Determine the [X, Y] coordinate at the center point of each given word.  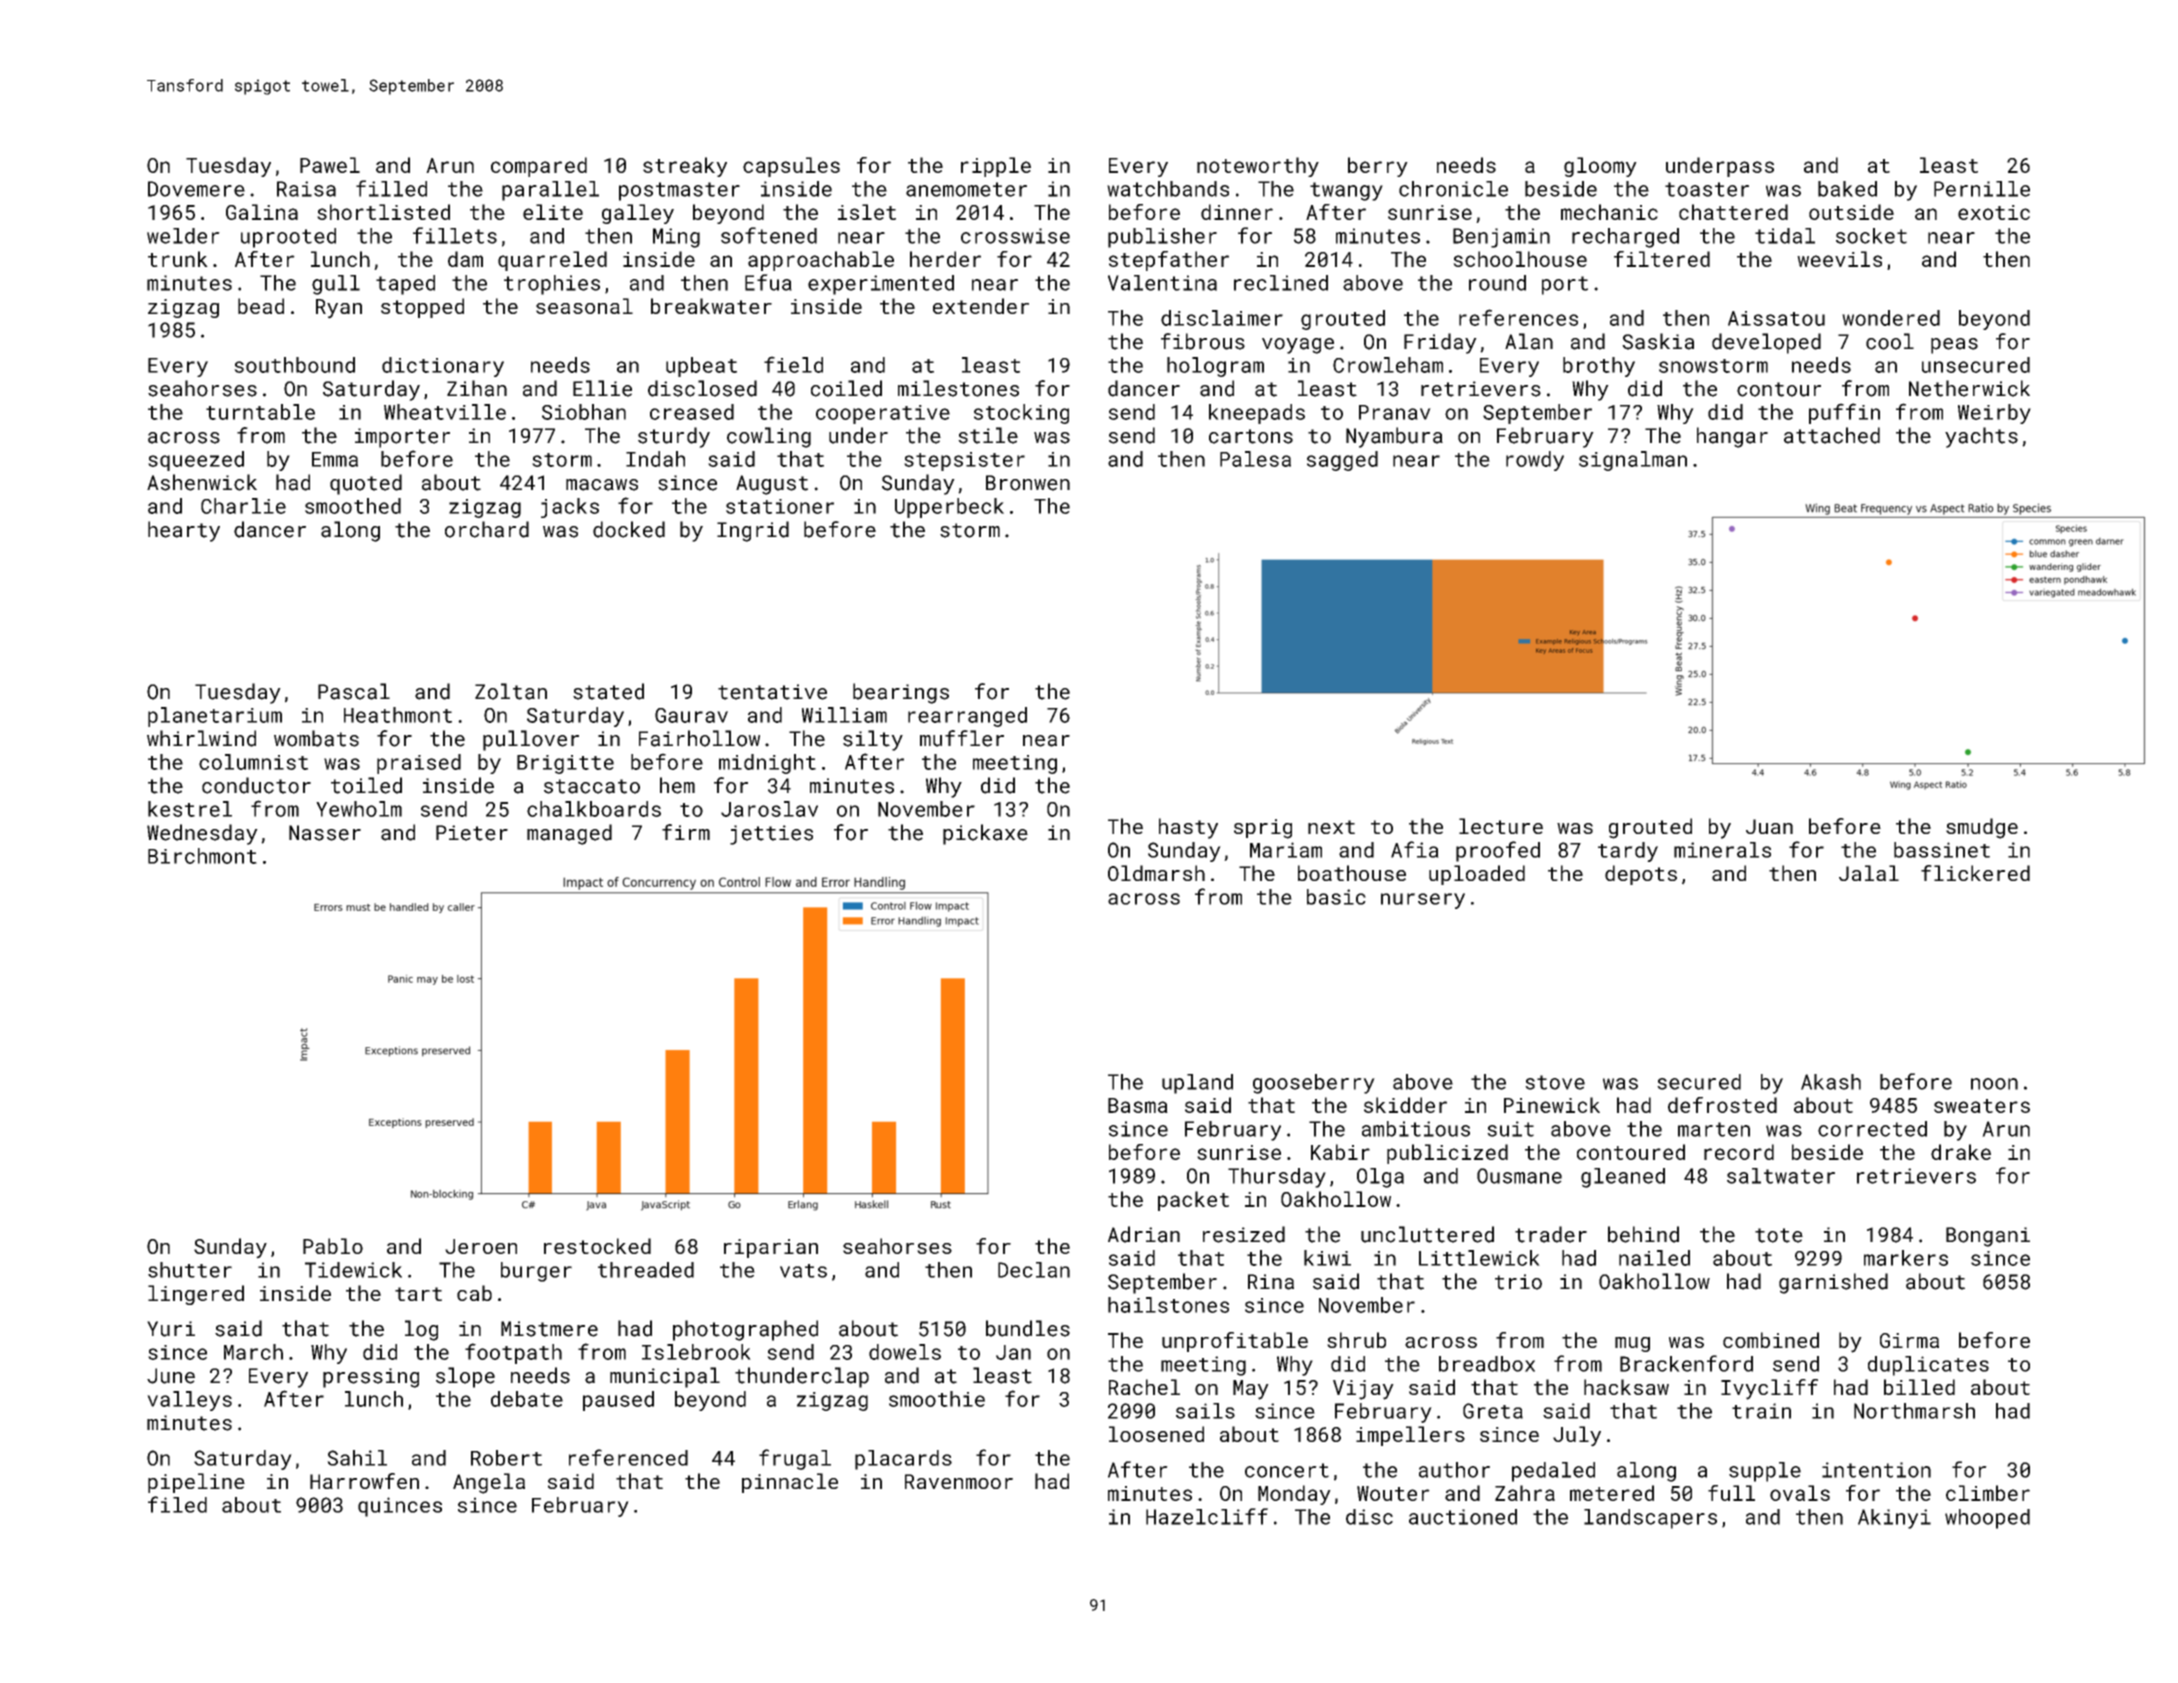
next [1331, 827]
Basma [1138, 1105]
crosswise [1015, 236]
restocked [597, 1246]
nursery [1423, 901]
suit [1510, 1129]
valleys [189, 1401]
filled [391, 188]
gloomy [1600, 167]
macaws [602, 485]
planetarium [215, 717]
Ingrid [753, 531]
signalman [1633, 461]
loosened [1156, 1434]
